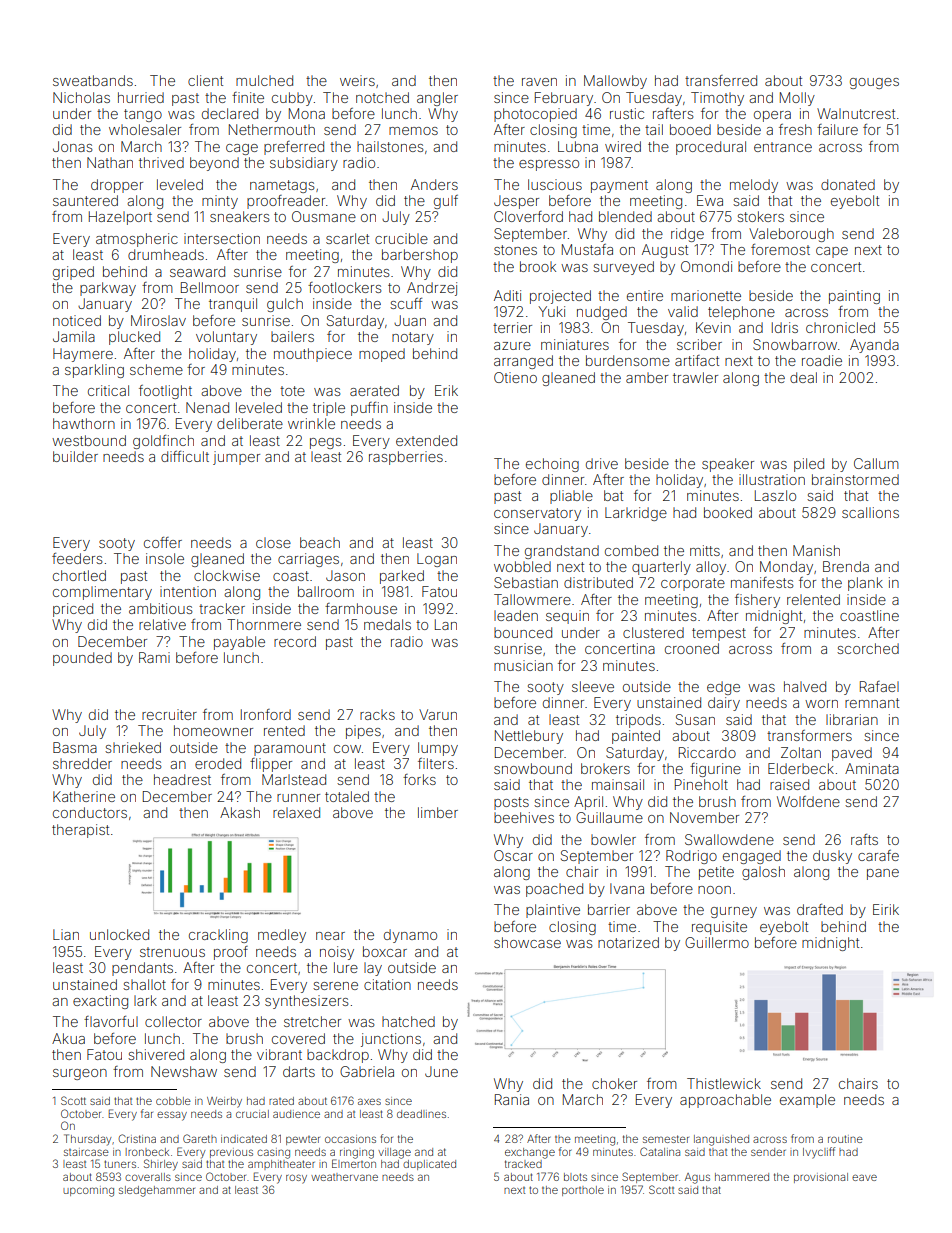 The width and height of the screenshot is (952, 1233). I want to click on snowbound, so click(533, 768).
